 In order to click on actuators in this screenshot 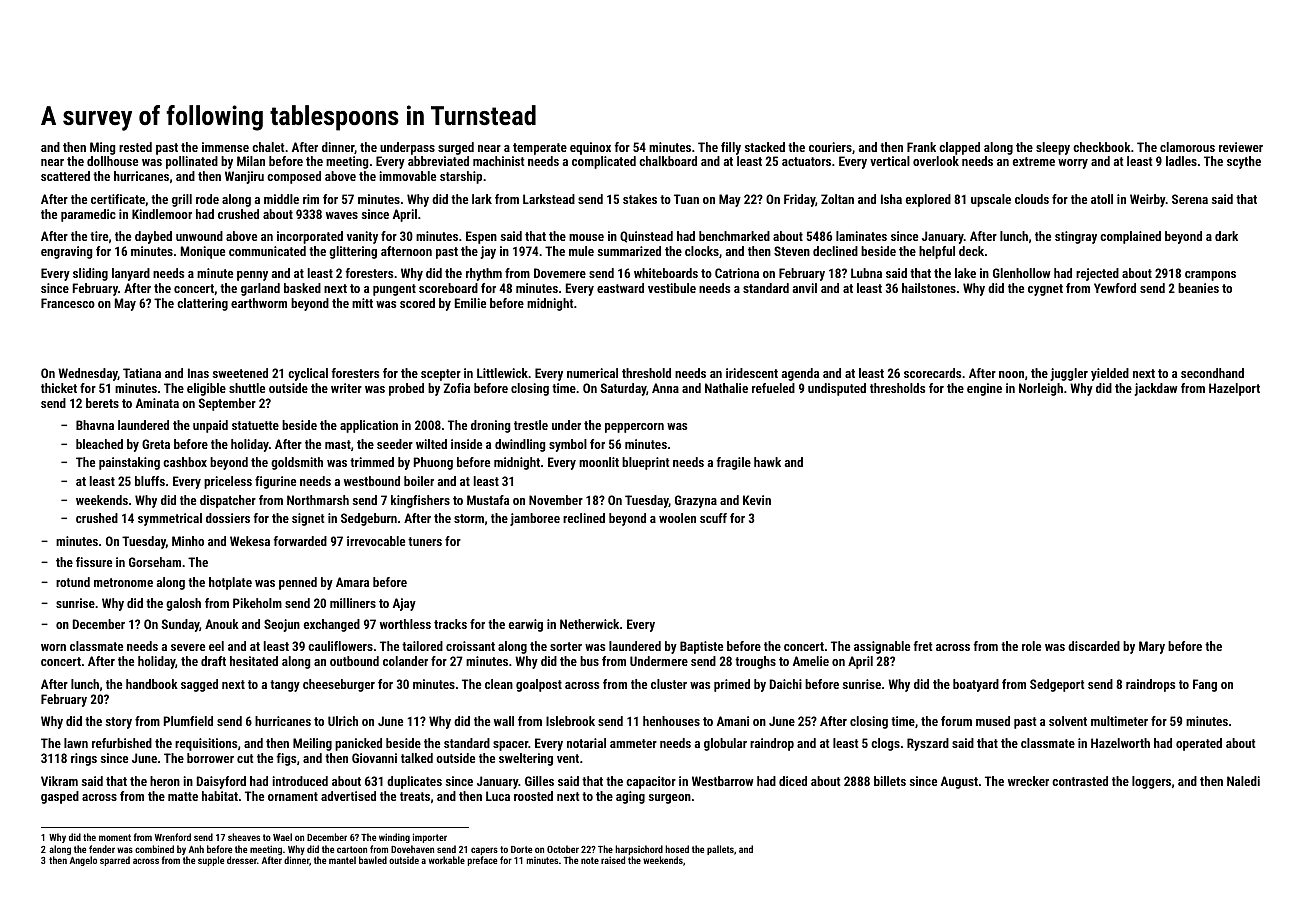, I will do `click(806, 161)`.
